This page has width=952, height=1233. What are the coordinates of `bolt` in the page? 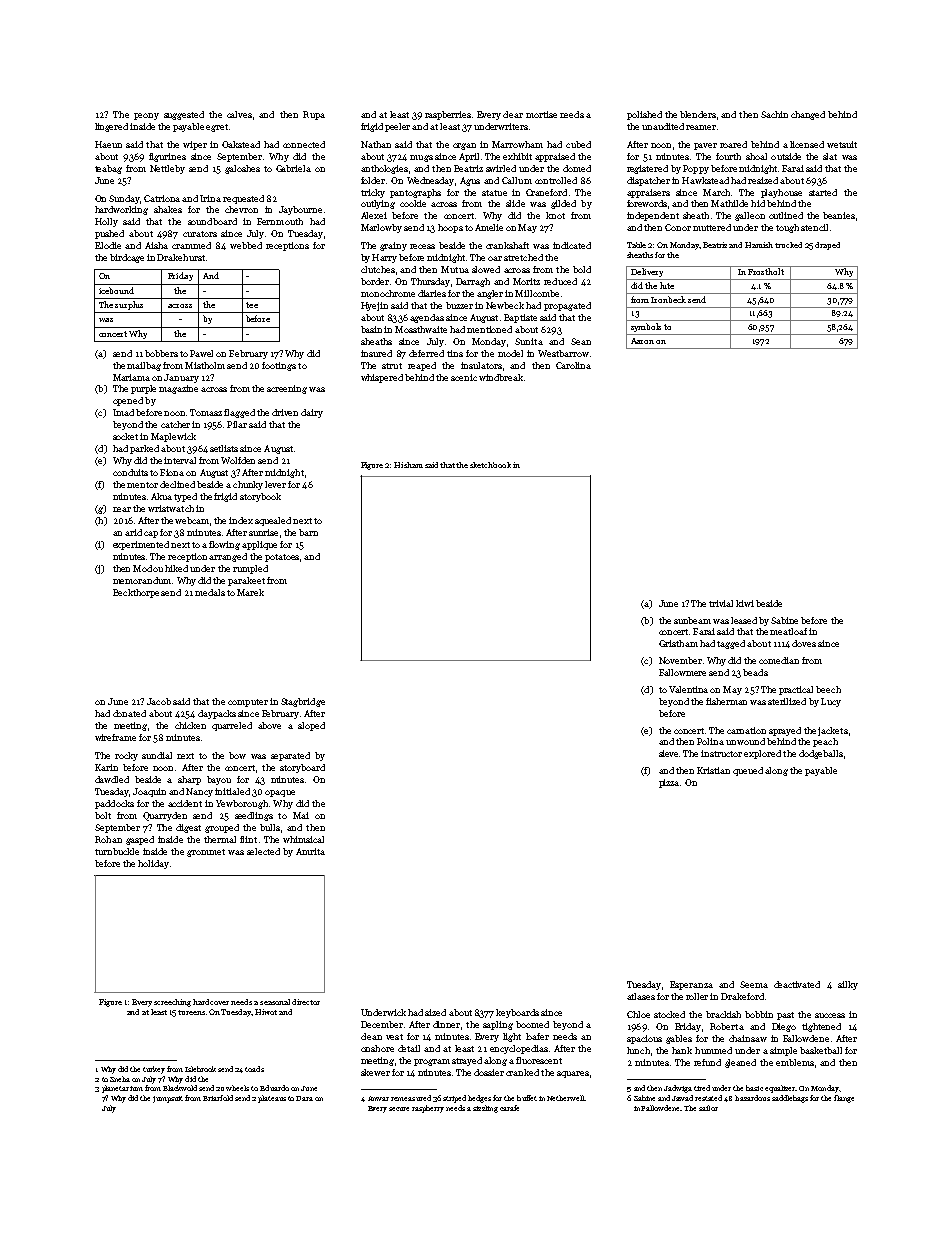 It's located at (103, 815).
